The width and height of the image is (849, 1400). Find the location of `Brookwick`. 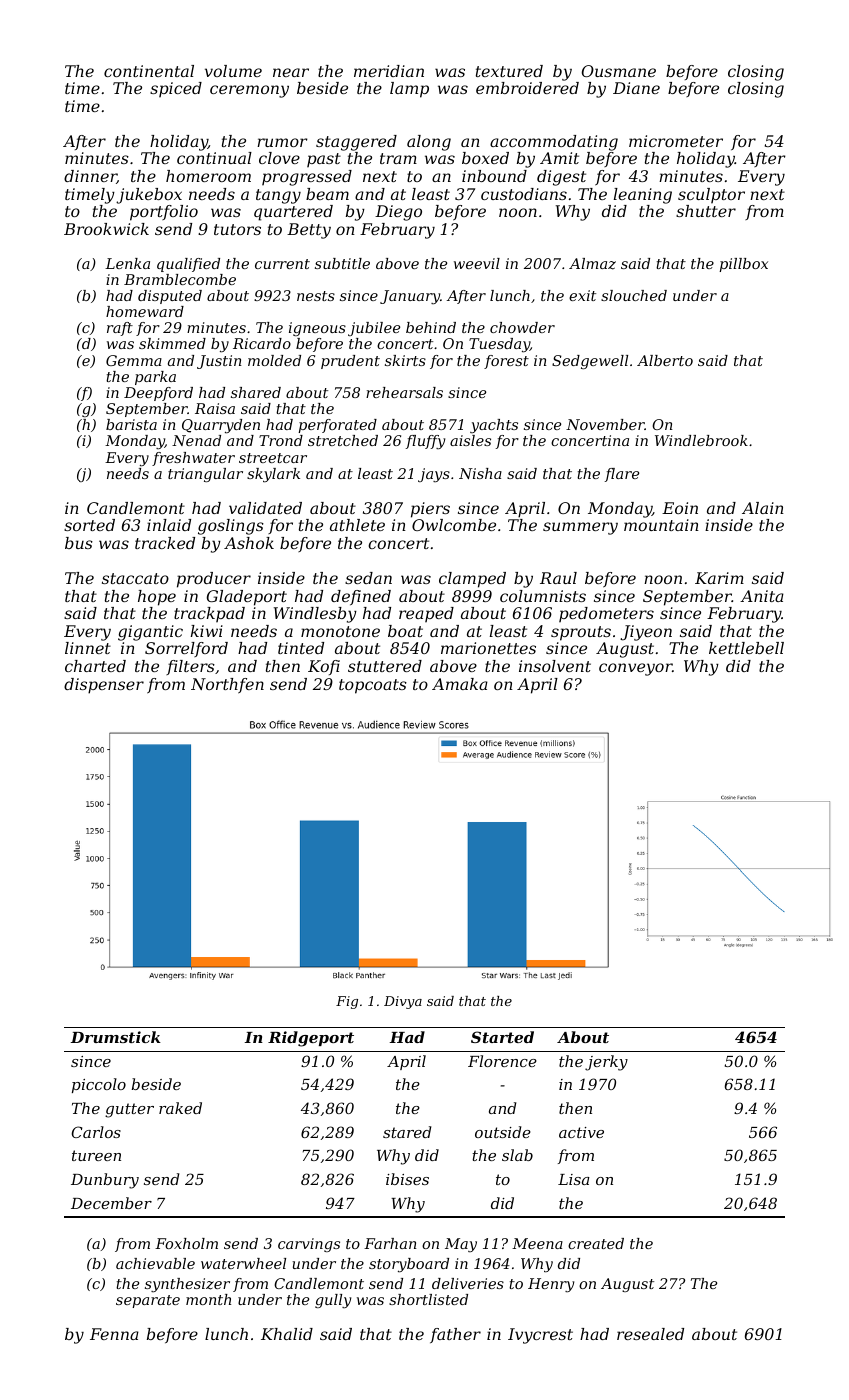

Brookwick is located at coordinates (106, 229).
